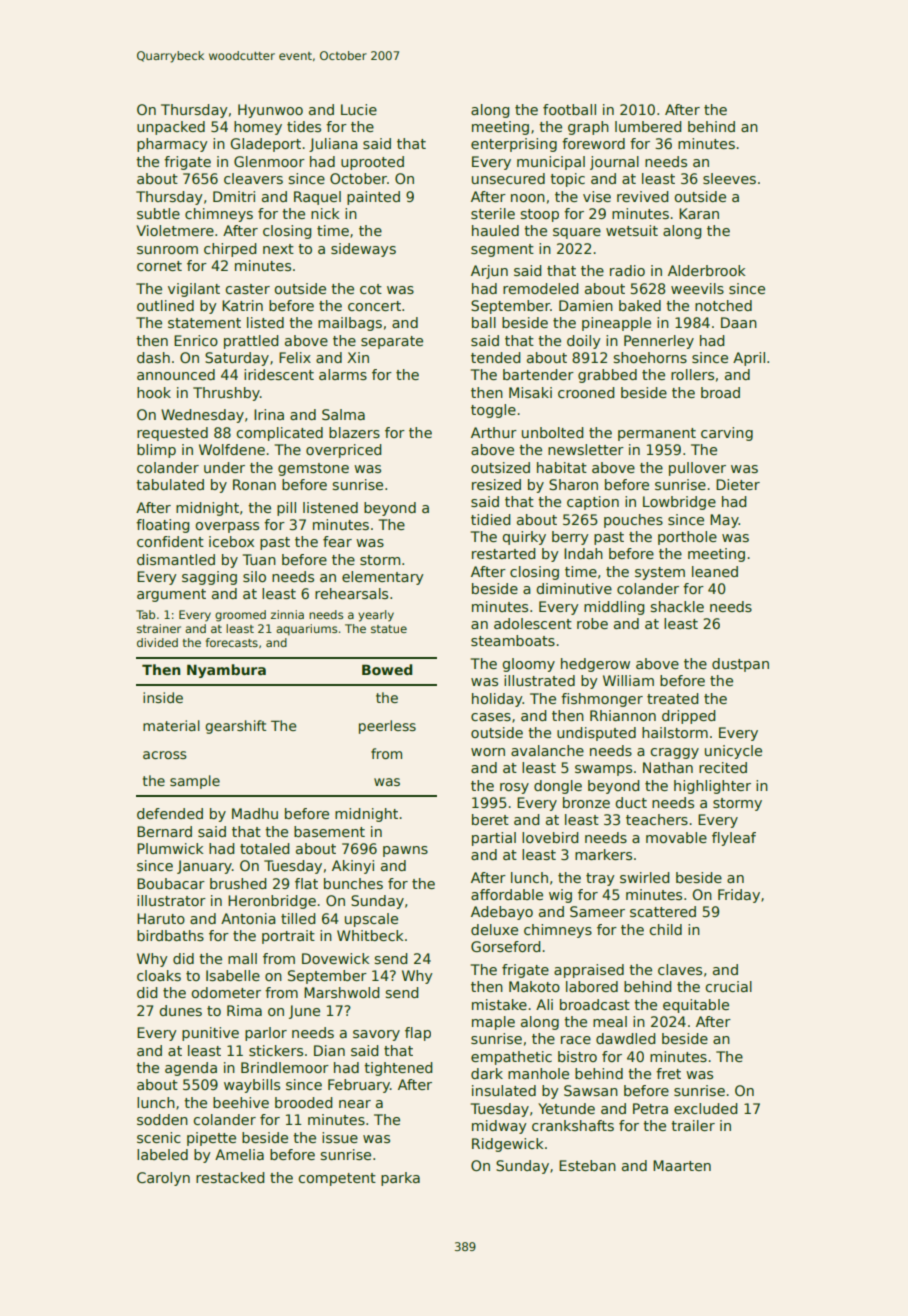 The height and width of the screenshot is (1316, 908). What do you see at coordinates (232, 642) in the screenshot?
I see `forecasts` at bounding box center [232, 642].
